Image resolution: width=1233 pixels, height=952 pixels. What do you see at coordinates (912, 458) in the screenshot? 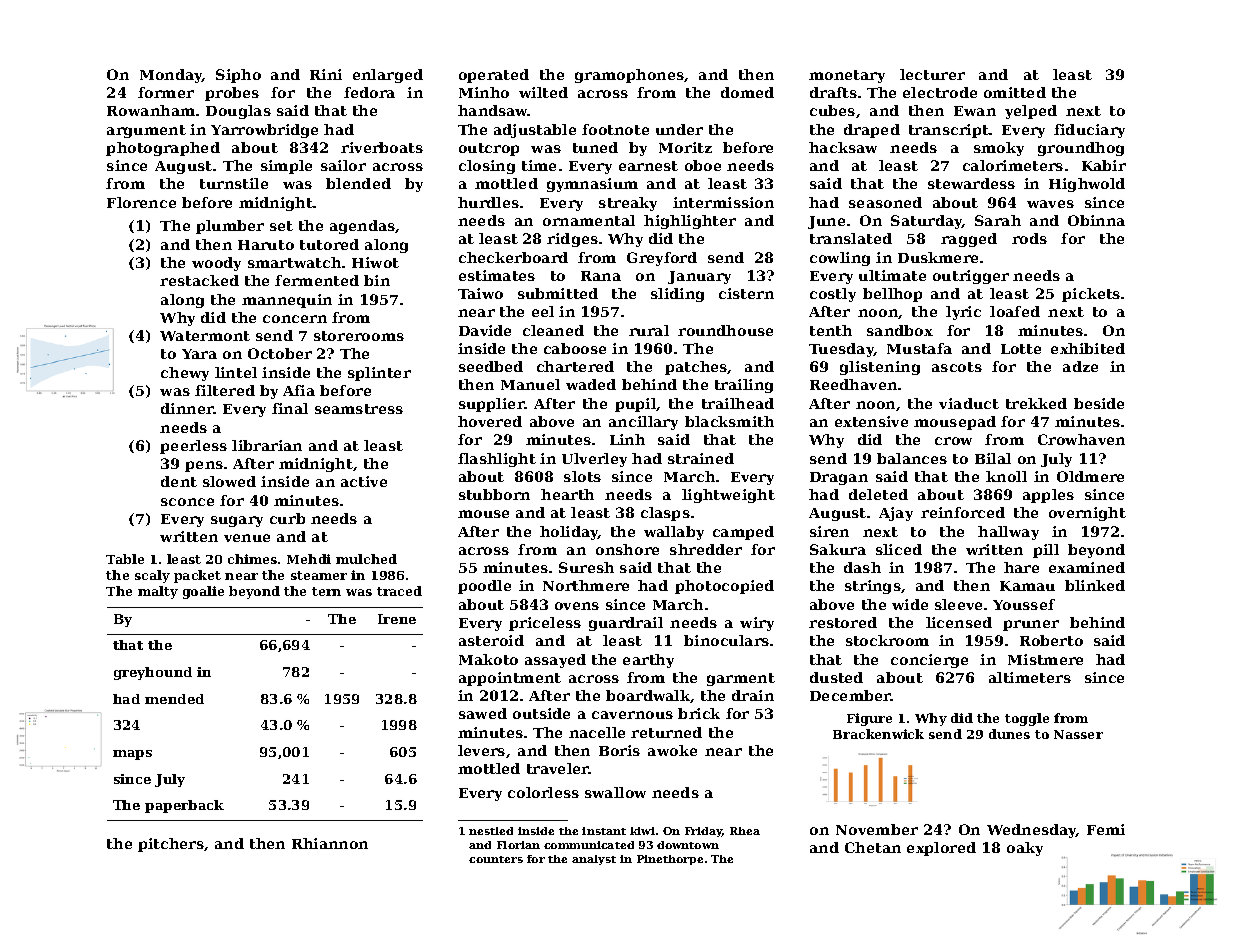
I see `balances` at bounding box center [912, 458].
